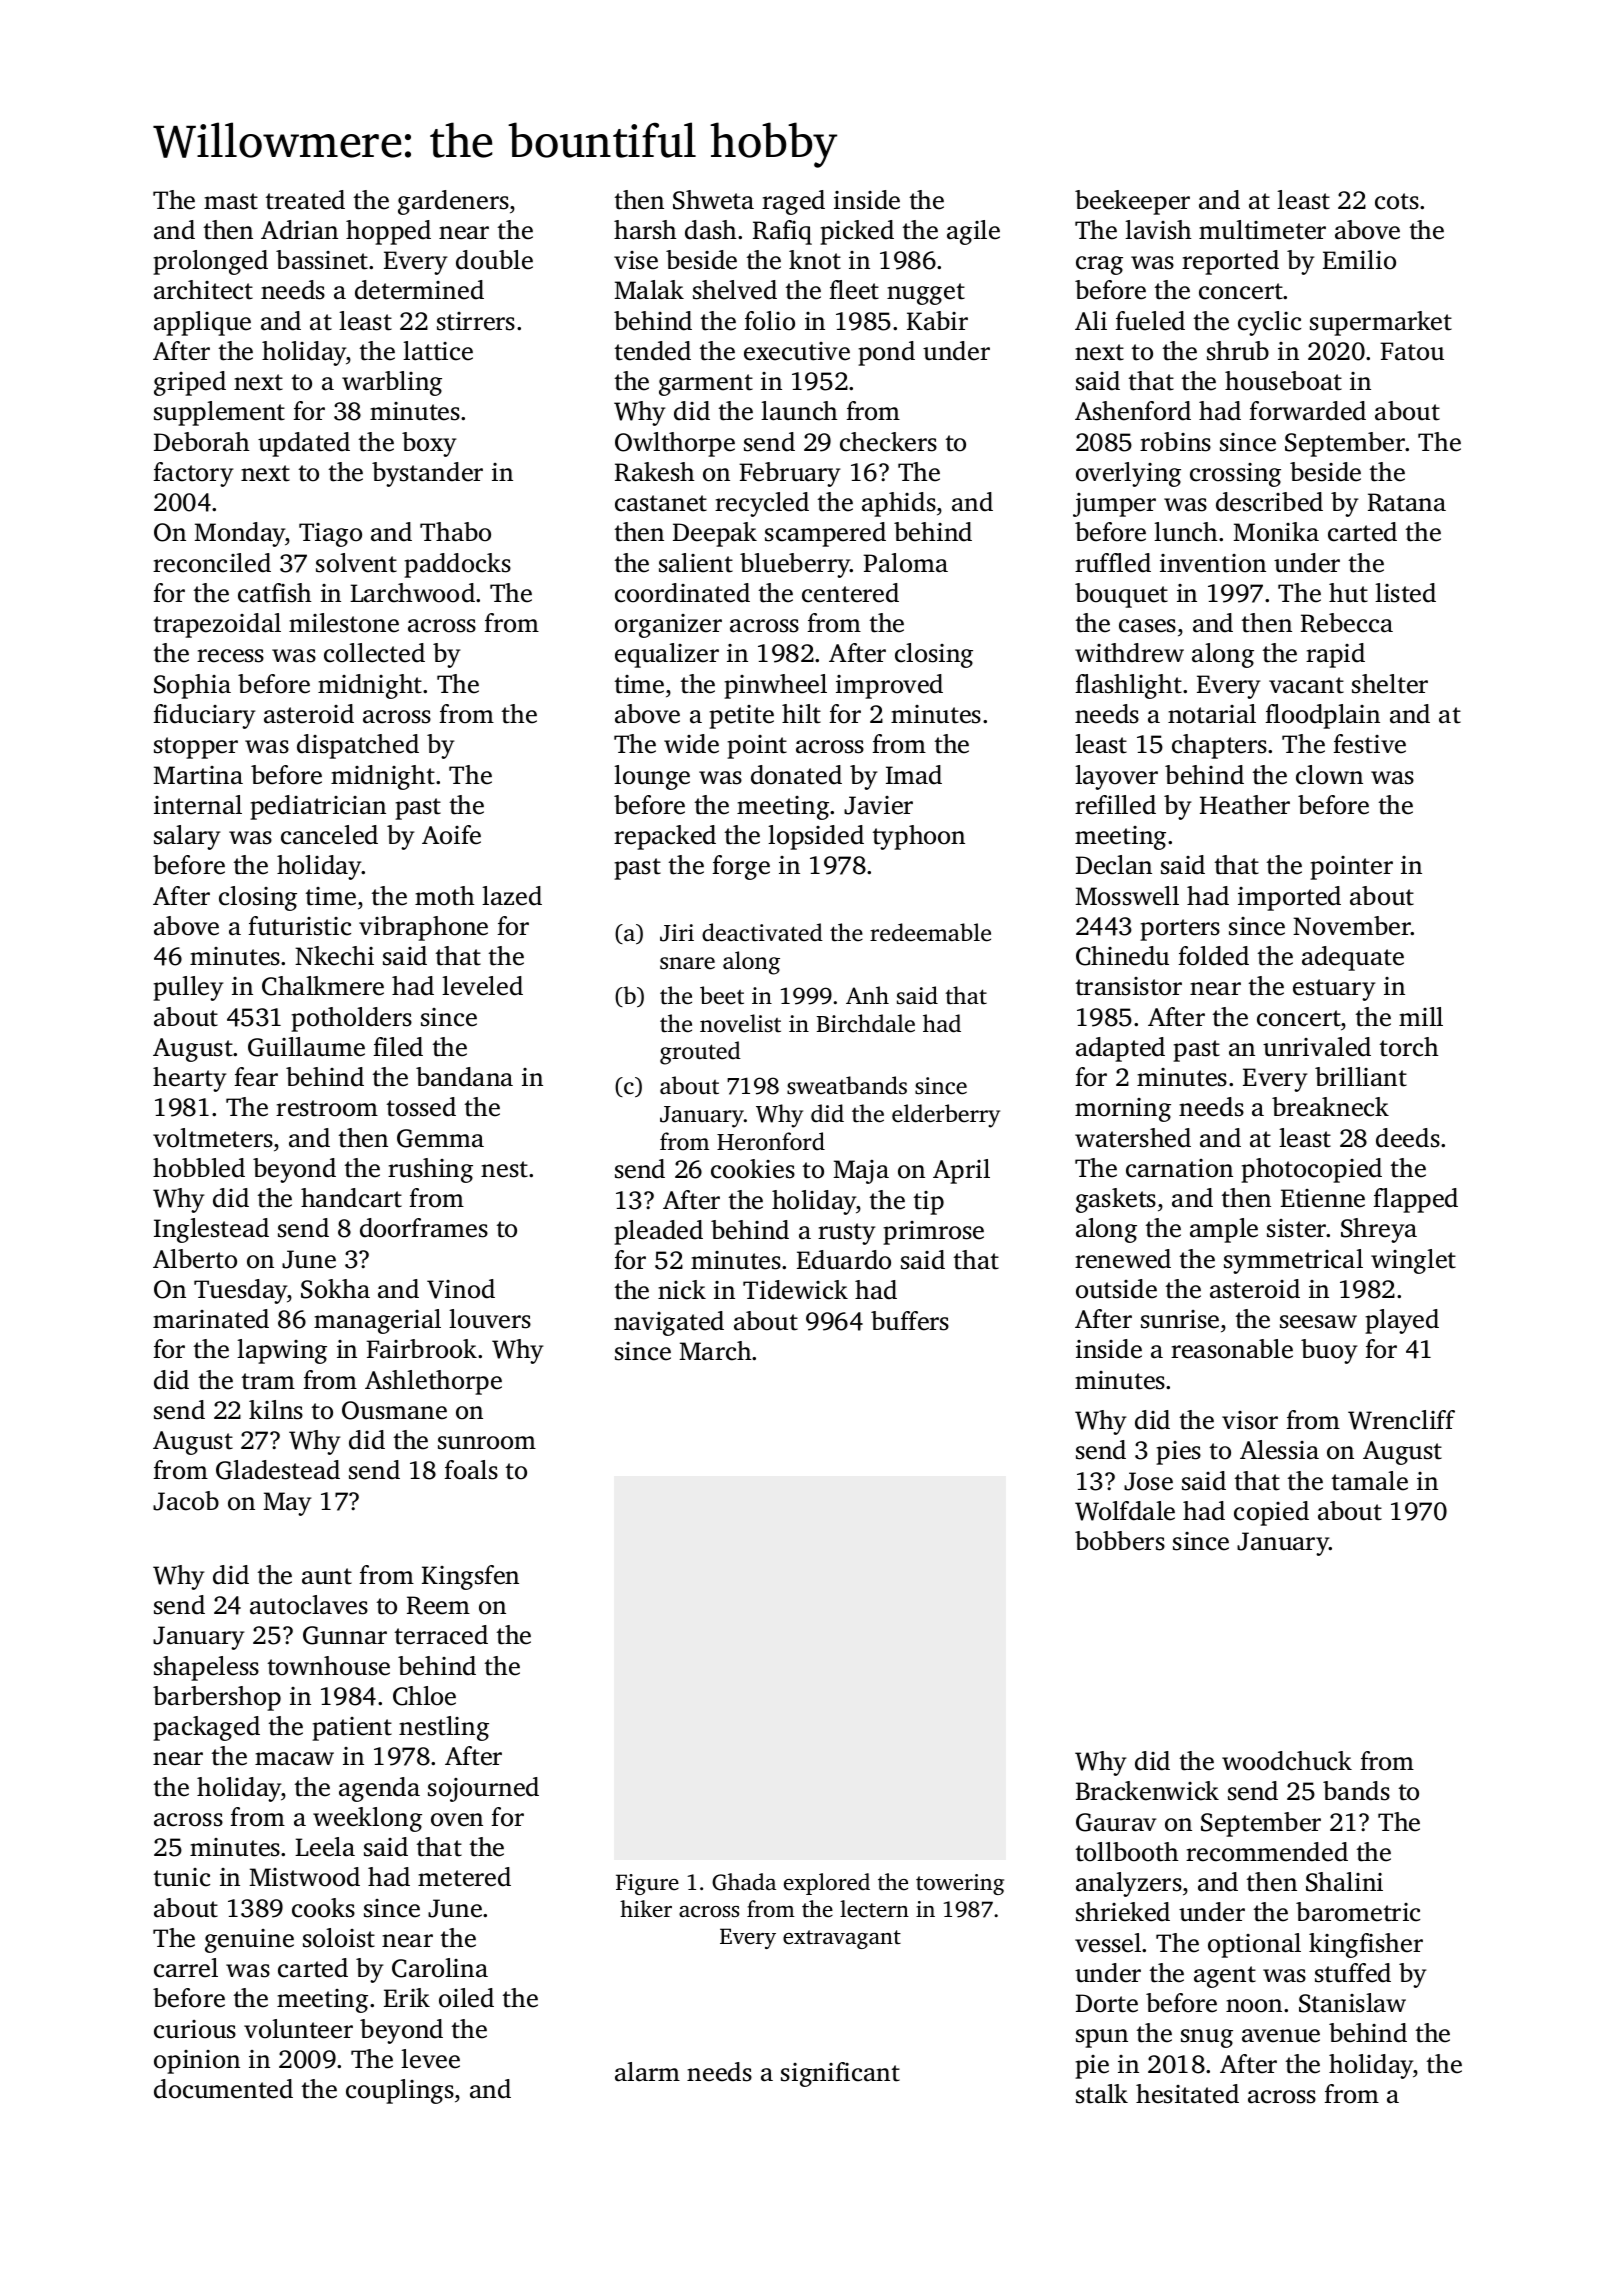  What do you see at coordinates (323, 986) in the document?
I see `Chalkmere` at bounding box center [323, 986].
